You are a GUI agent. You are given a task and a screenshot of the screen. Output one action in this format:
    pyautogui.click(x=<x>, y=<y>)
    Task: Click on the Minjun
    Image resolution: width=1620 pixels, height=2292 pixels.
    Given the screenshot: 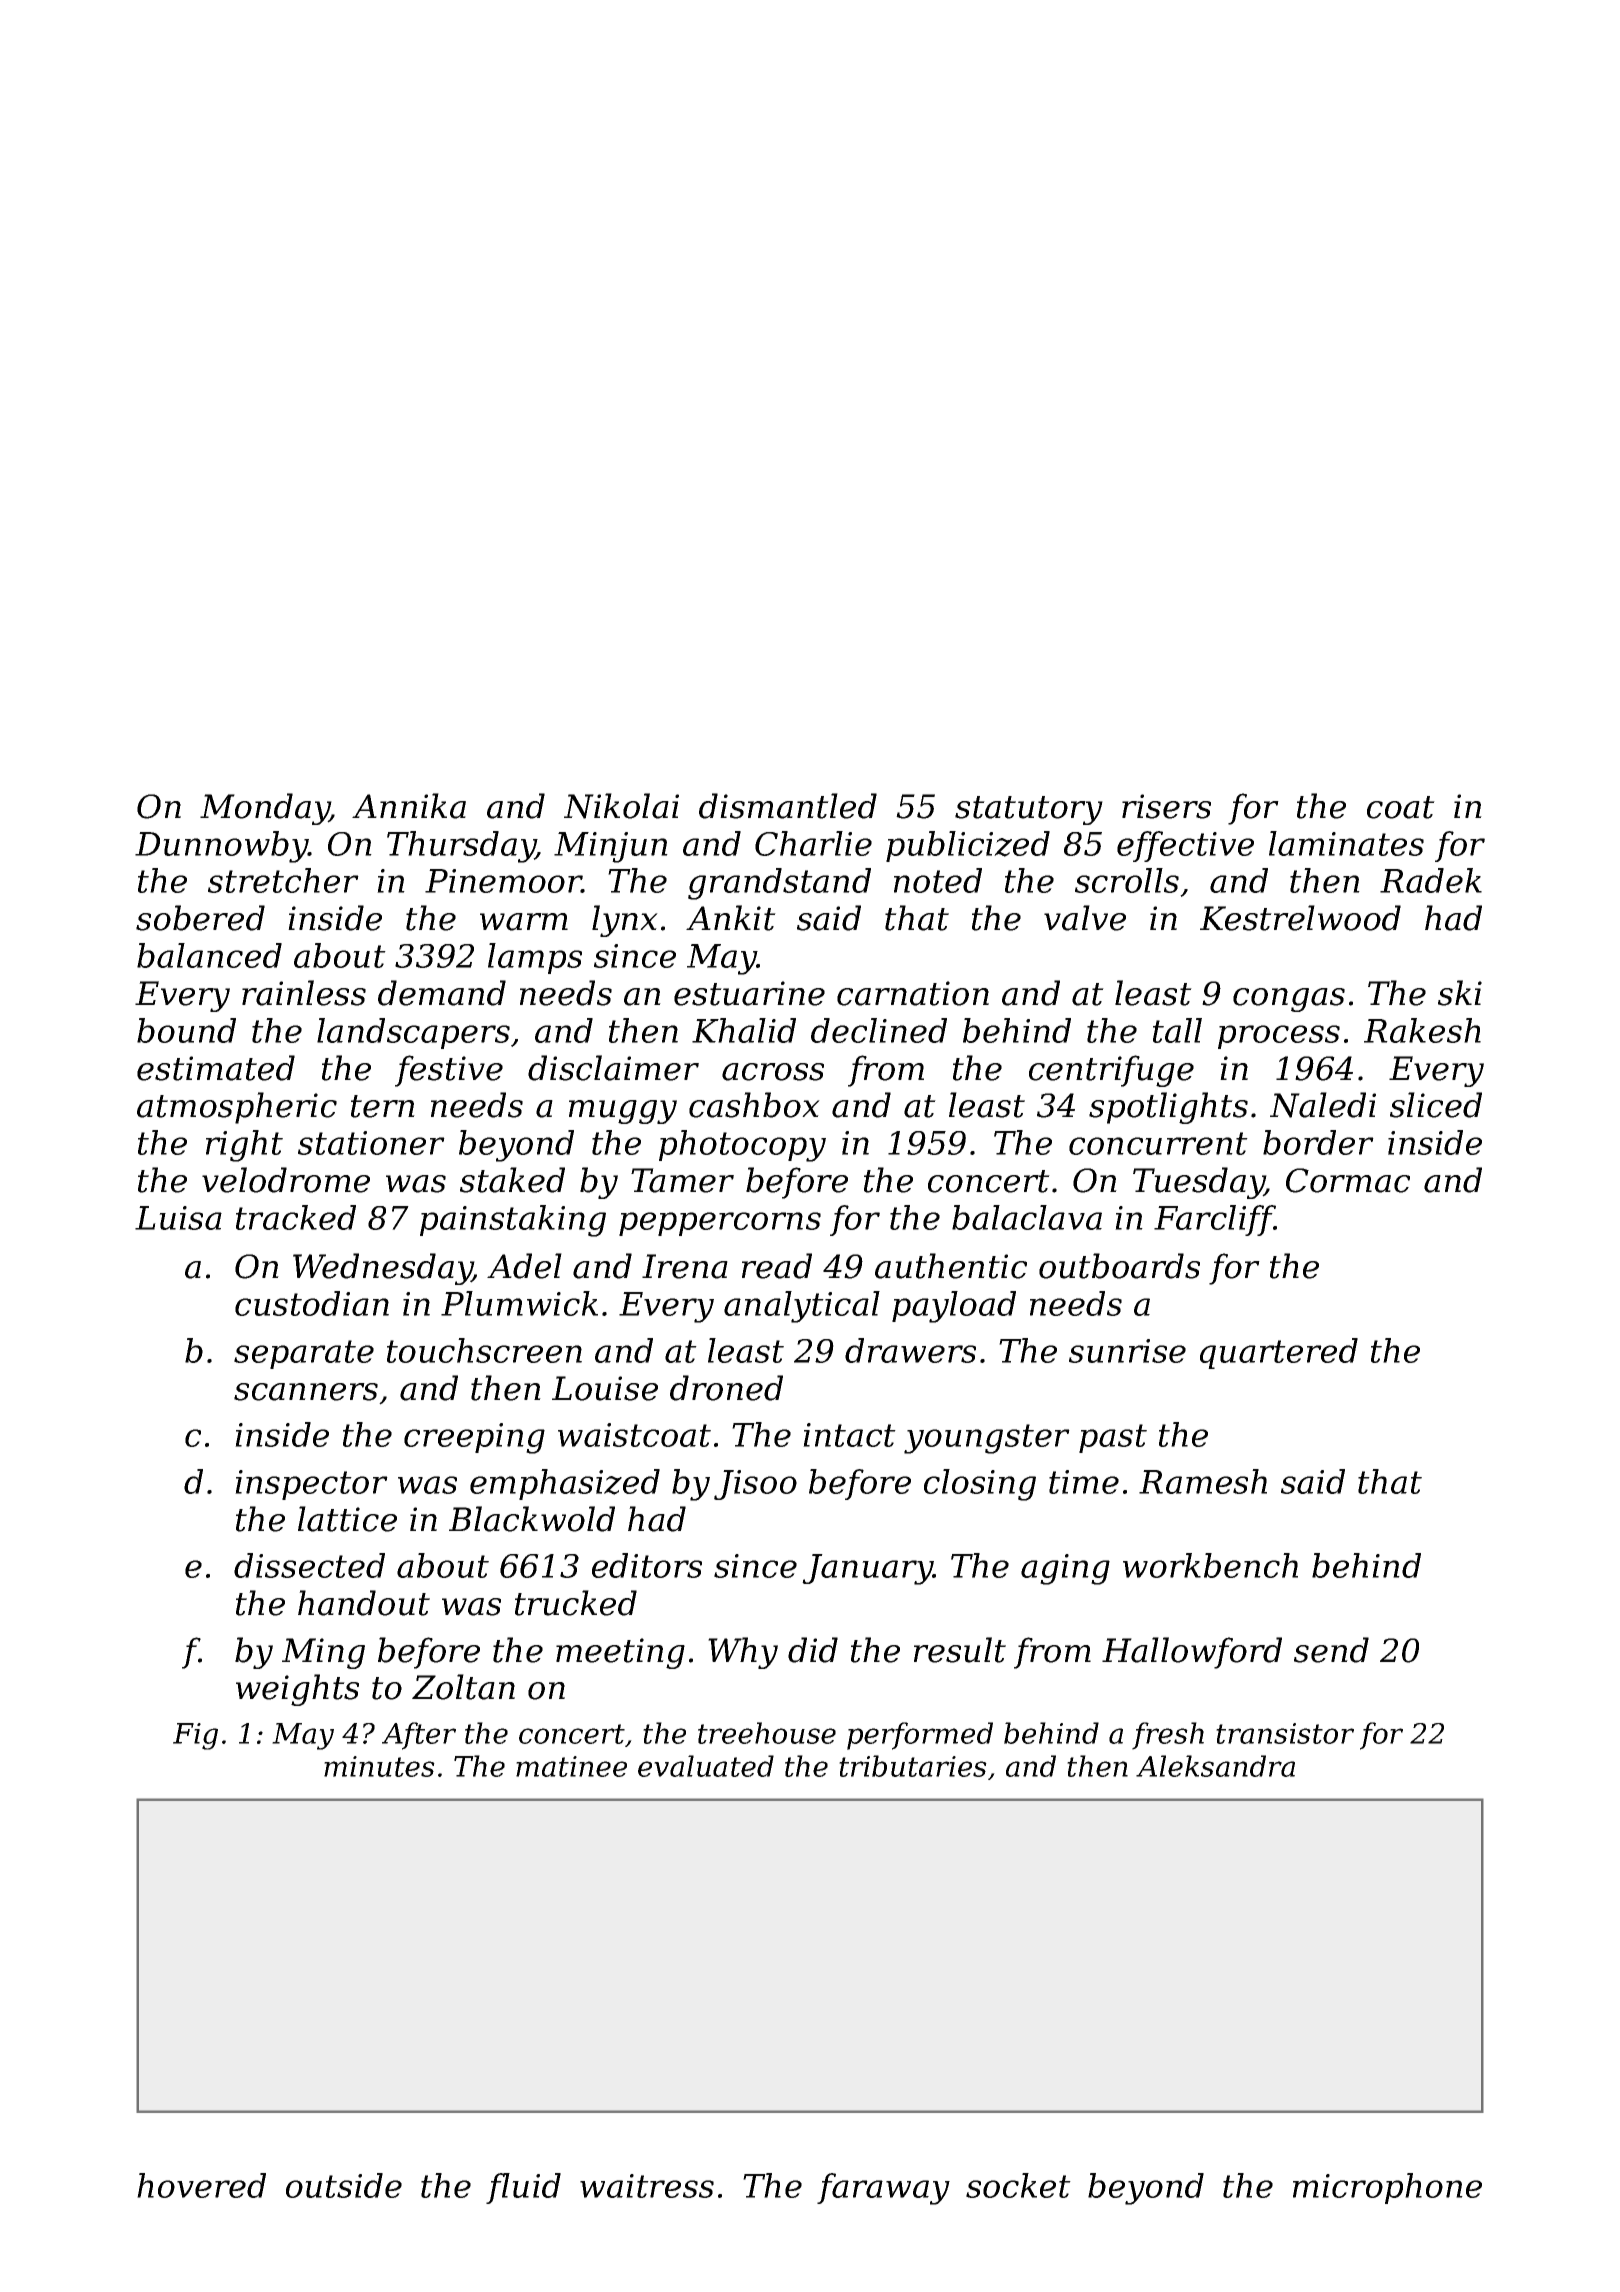 What is the action you would take?
    pyautogui.click(x=611, y=847)
